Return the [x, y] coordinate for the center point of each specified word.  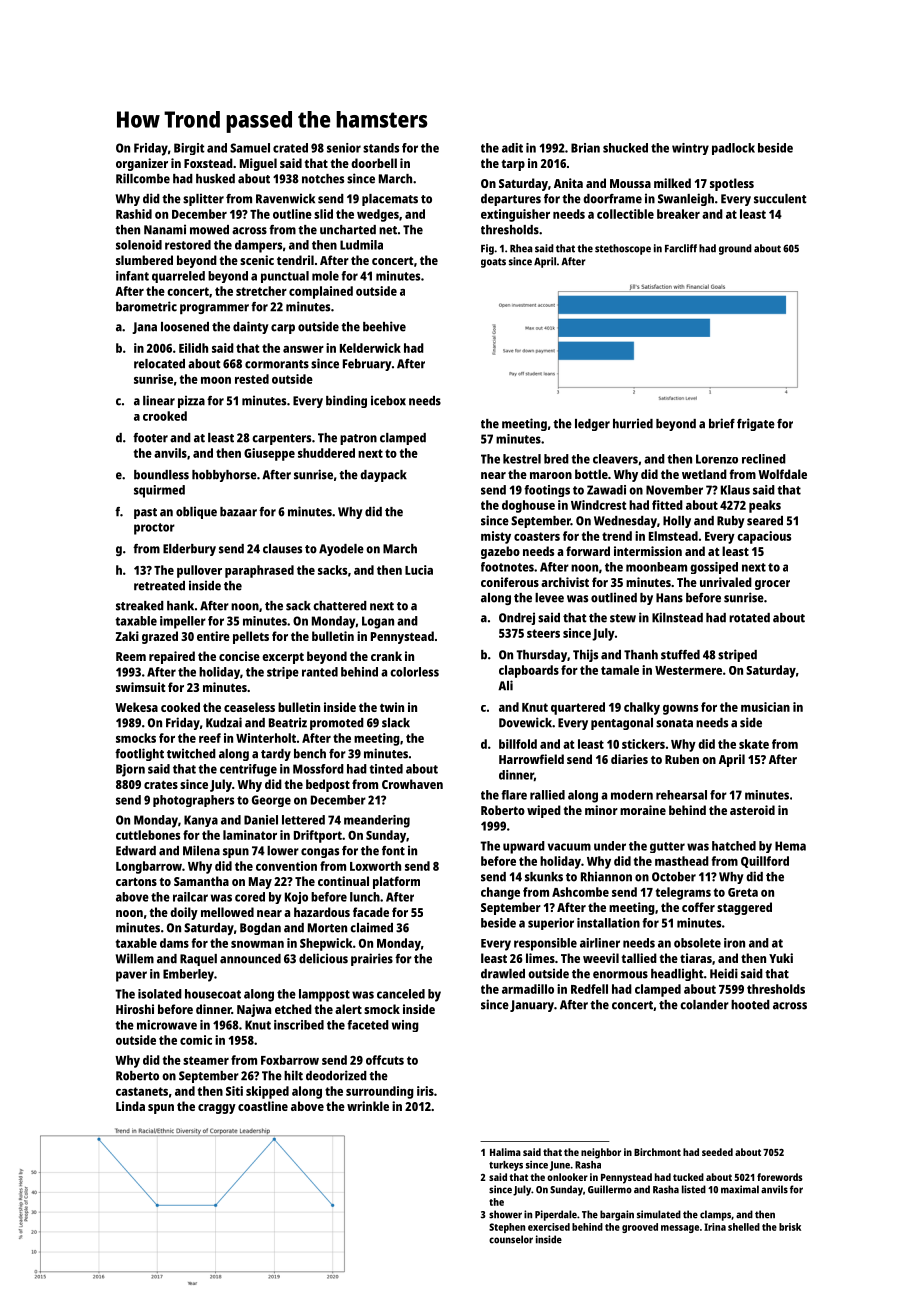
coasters [537, 536]
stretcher [261, 291]
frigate [756, 424]
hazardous [322, 912]
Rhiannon [606, 876]
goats [493, 263]
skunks [544, 877]
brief [722, 423]
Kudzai [224, 722]
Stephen [507, 1228]
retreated [159, 586]
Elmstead [673, 536]
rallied [547, 795]
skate [754, 744]
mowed [209, 230]
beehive [384, 326]
